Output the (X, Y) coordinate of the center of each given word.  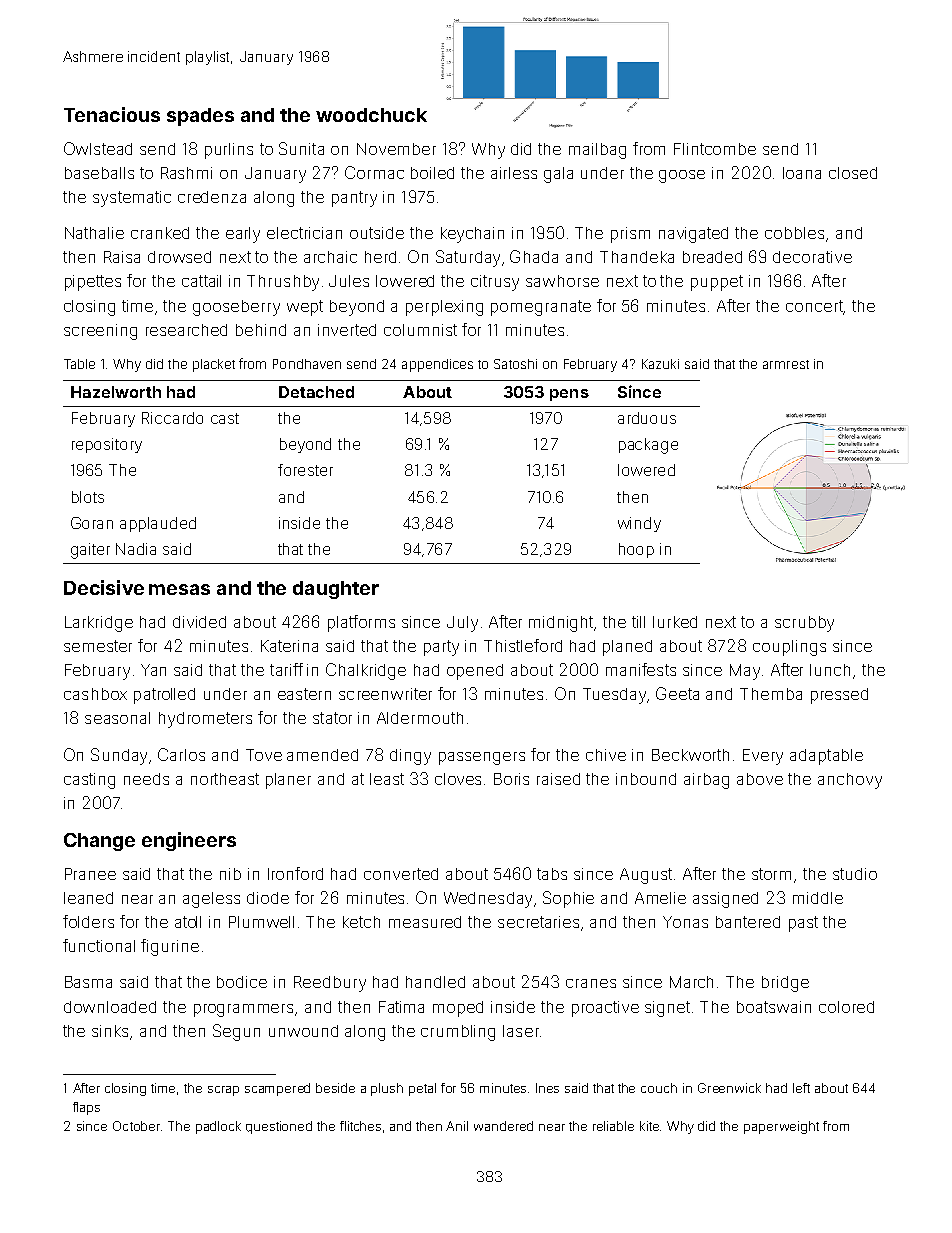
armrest (786, 364)
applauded (158, 524)
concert (814, 306)
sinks (111, 1032)
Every (763, 757)
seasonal (117, 718)
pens (569, 395)
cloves (458, 779)
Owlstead (98, 148)
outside (377, 233)
